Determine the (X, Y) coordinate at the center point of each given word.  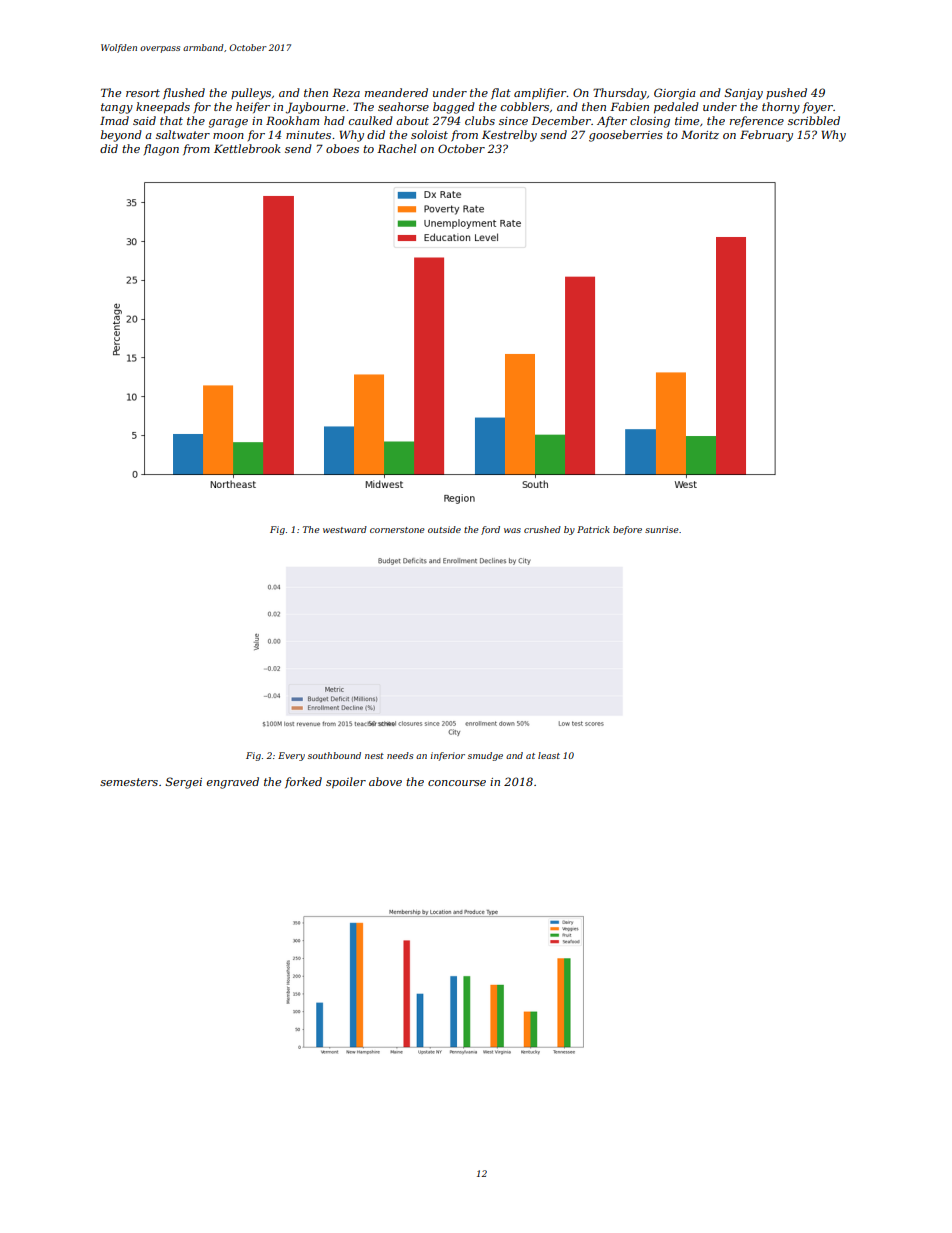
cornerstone (397, 530)
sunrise (662, 529)
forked (303, 782)
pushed (786, 93)
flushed (184, 93)
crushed (542, 529)
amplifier (540, 94)
